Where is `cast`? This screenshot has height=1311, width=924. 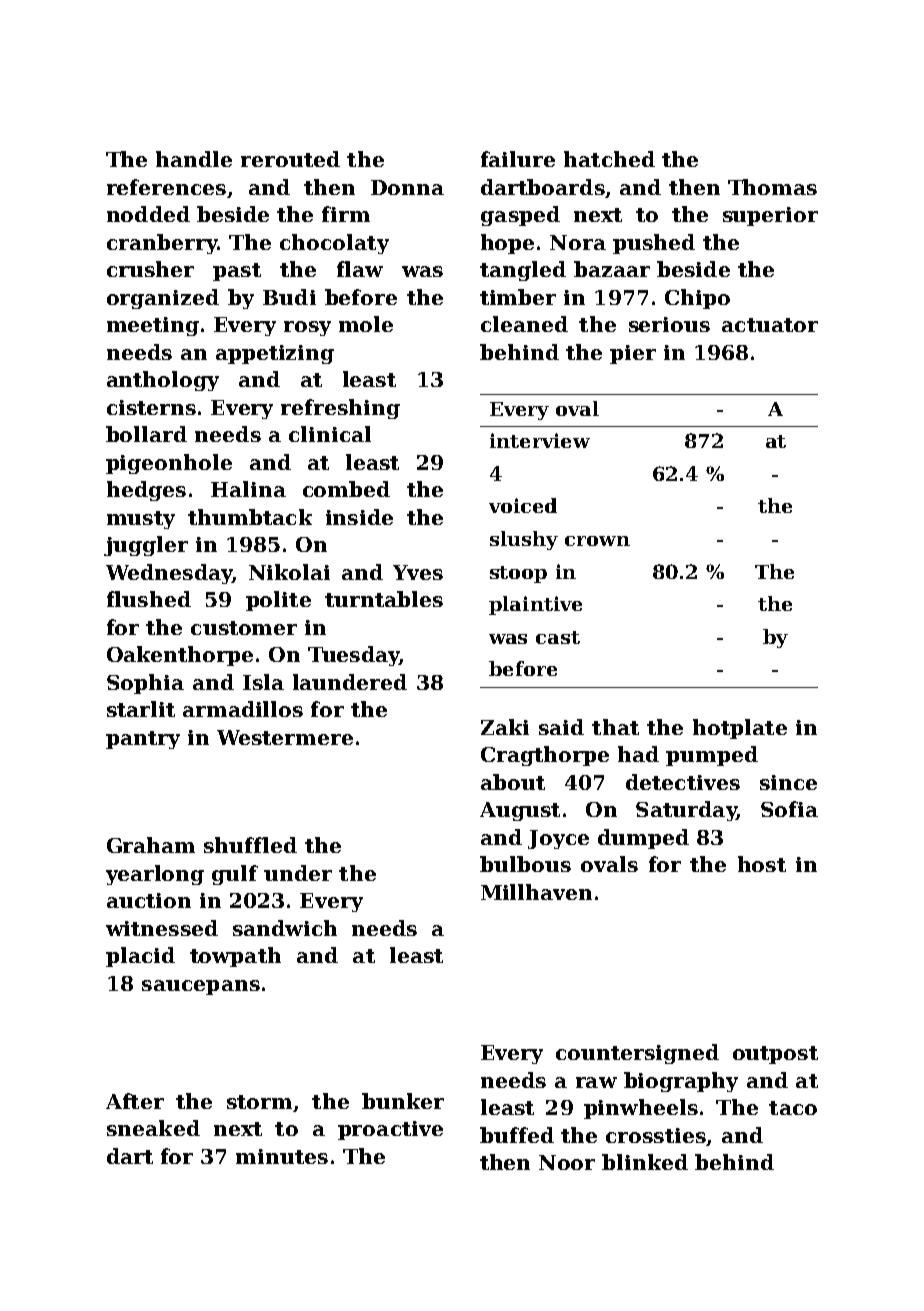 cast is located at coordinates (558, 637).
